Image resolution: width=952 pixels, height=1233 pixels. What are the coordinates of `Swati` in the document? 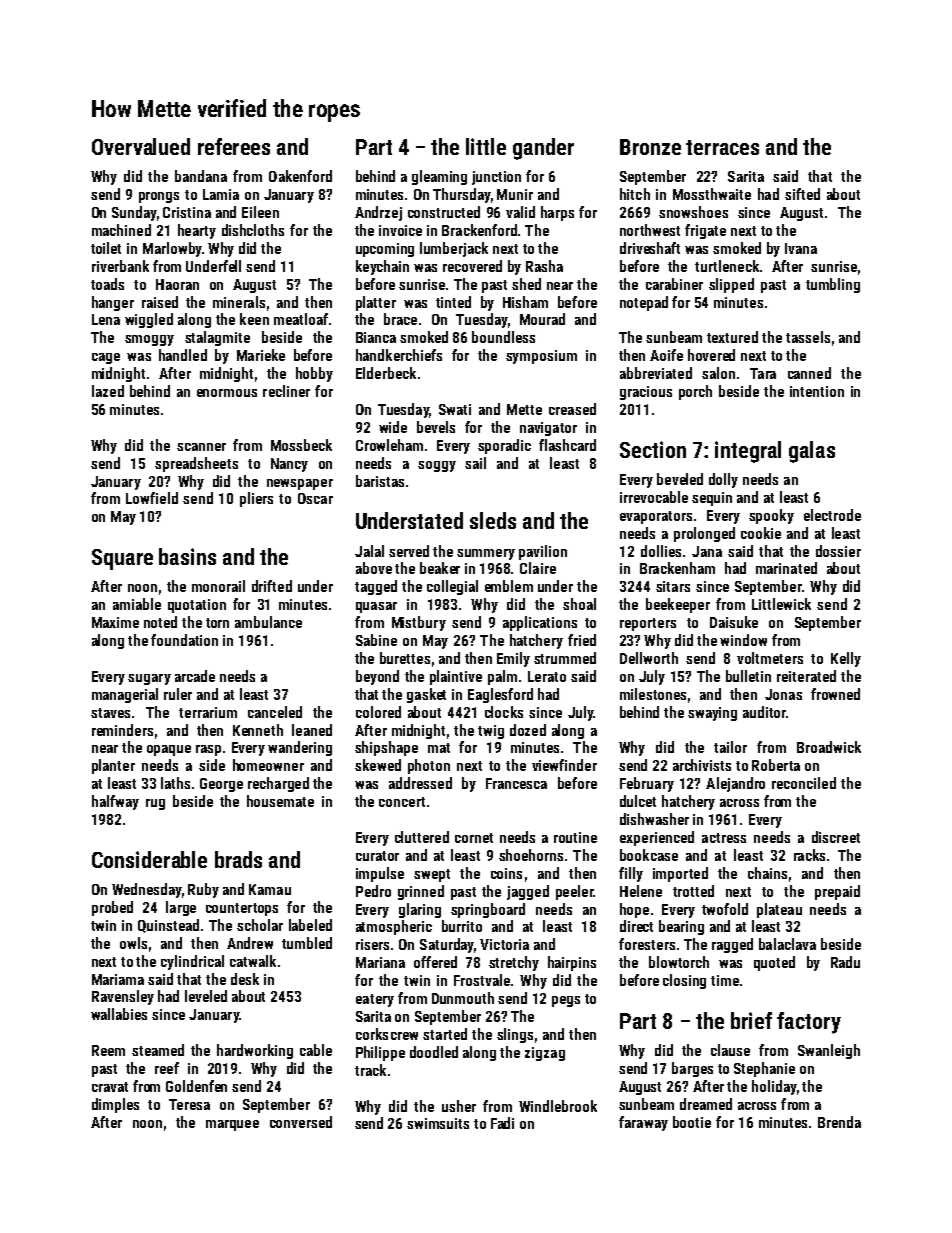 It's located at (455, 409).
